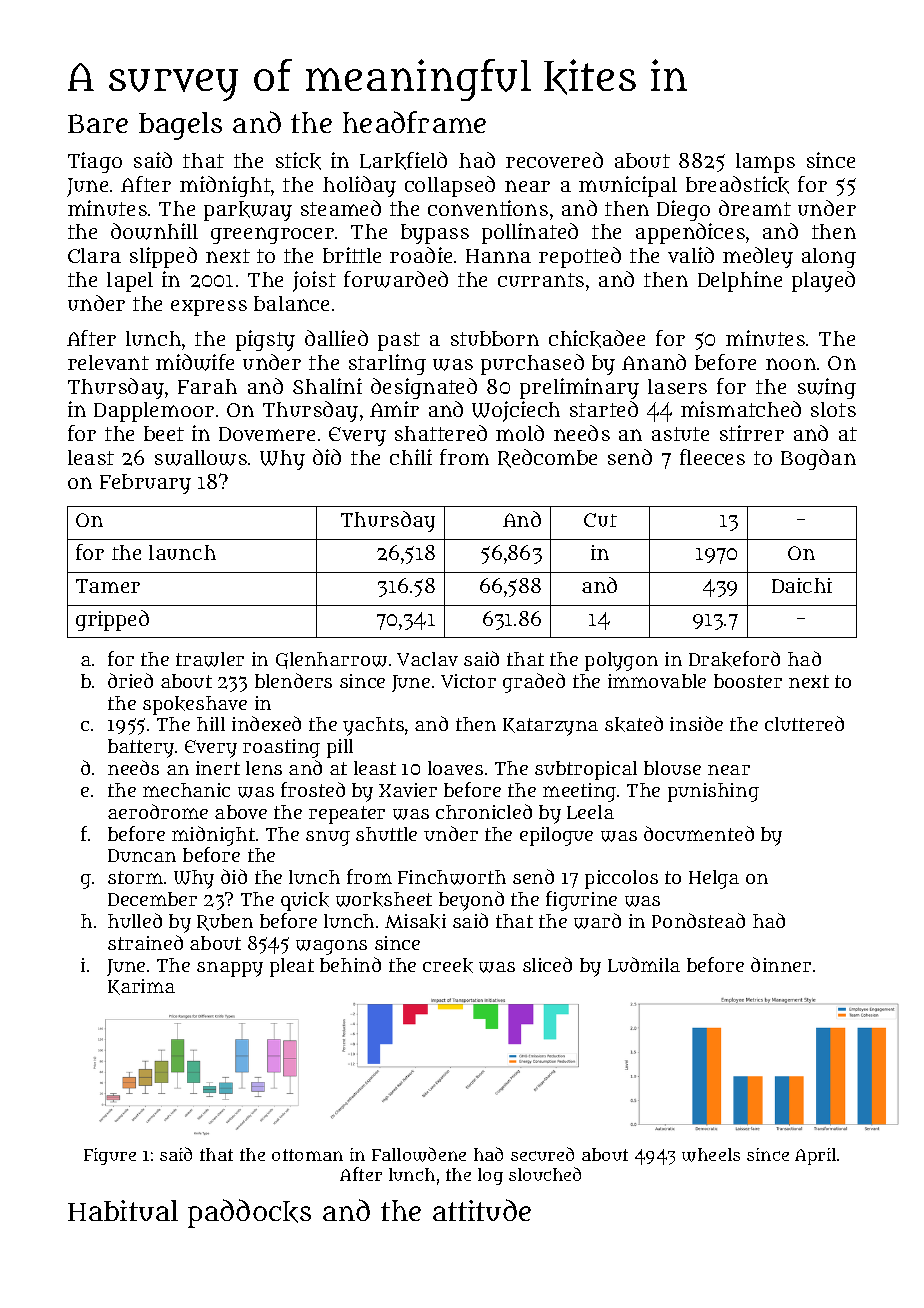 The image size is (924, 1308). I want to click on parkway, so click(248, 211).
